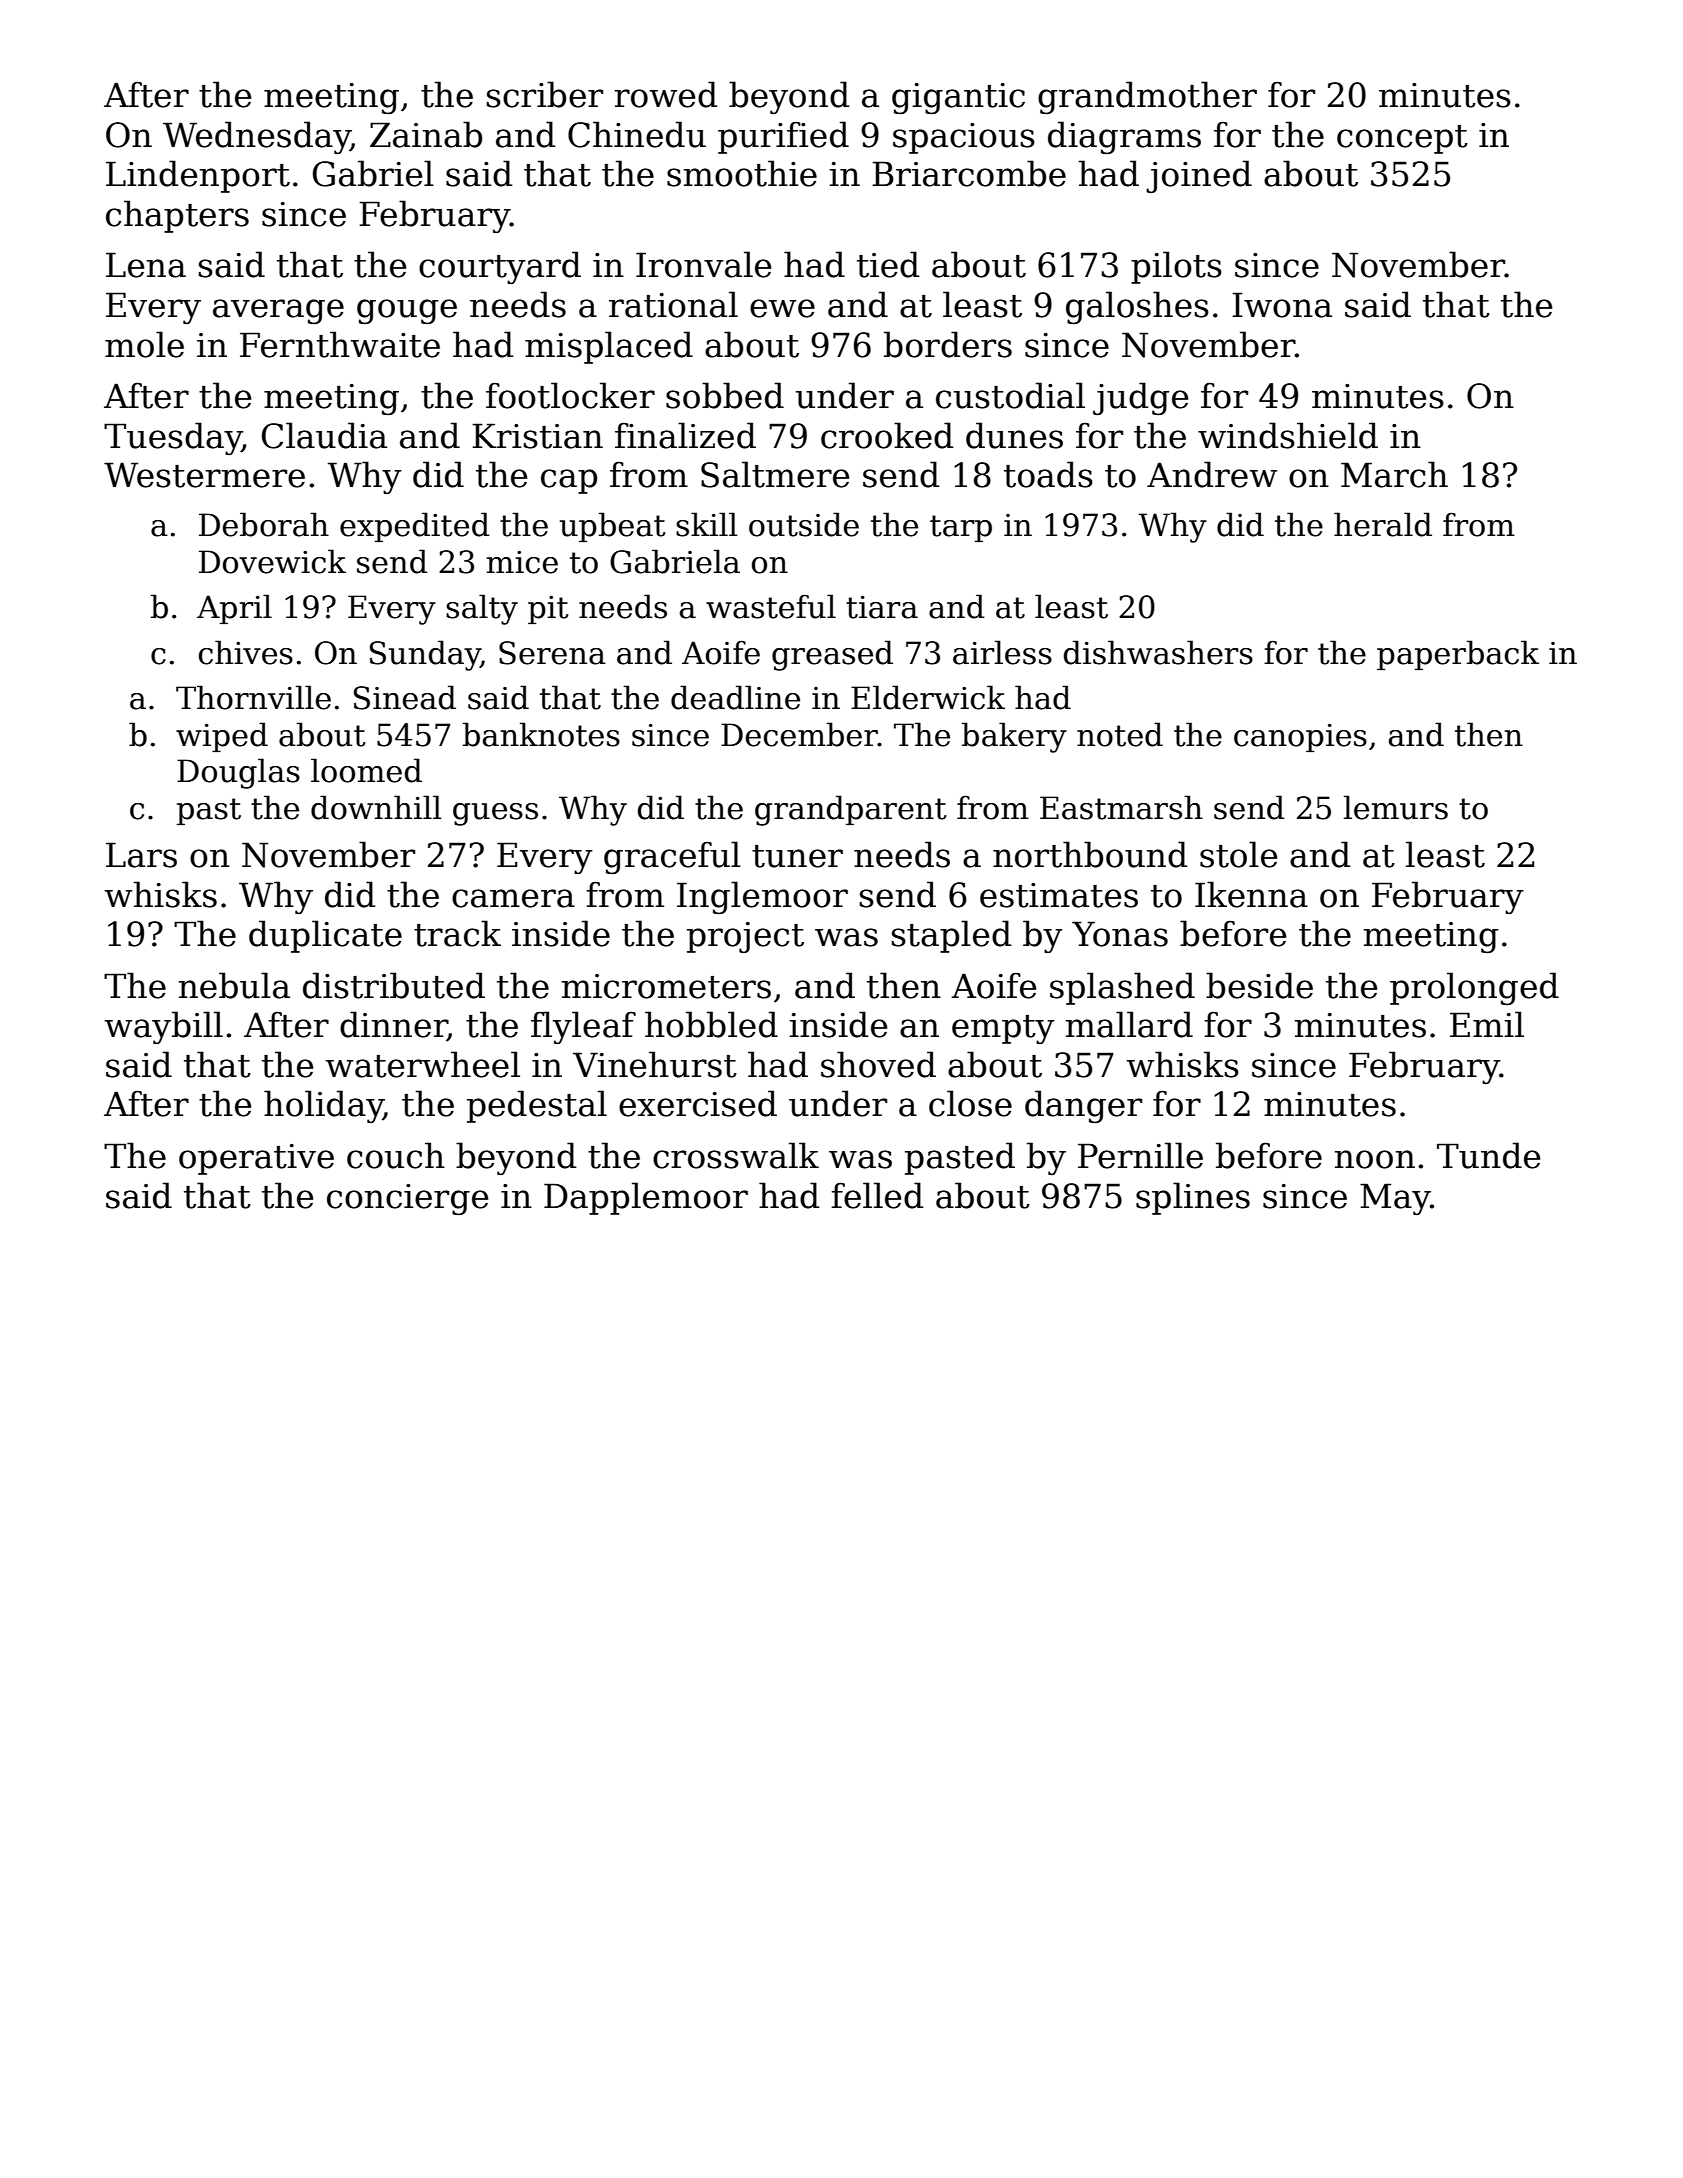  Describe the element at coordinates (1394, 474) in the document. I see `March` at that location.
